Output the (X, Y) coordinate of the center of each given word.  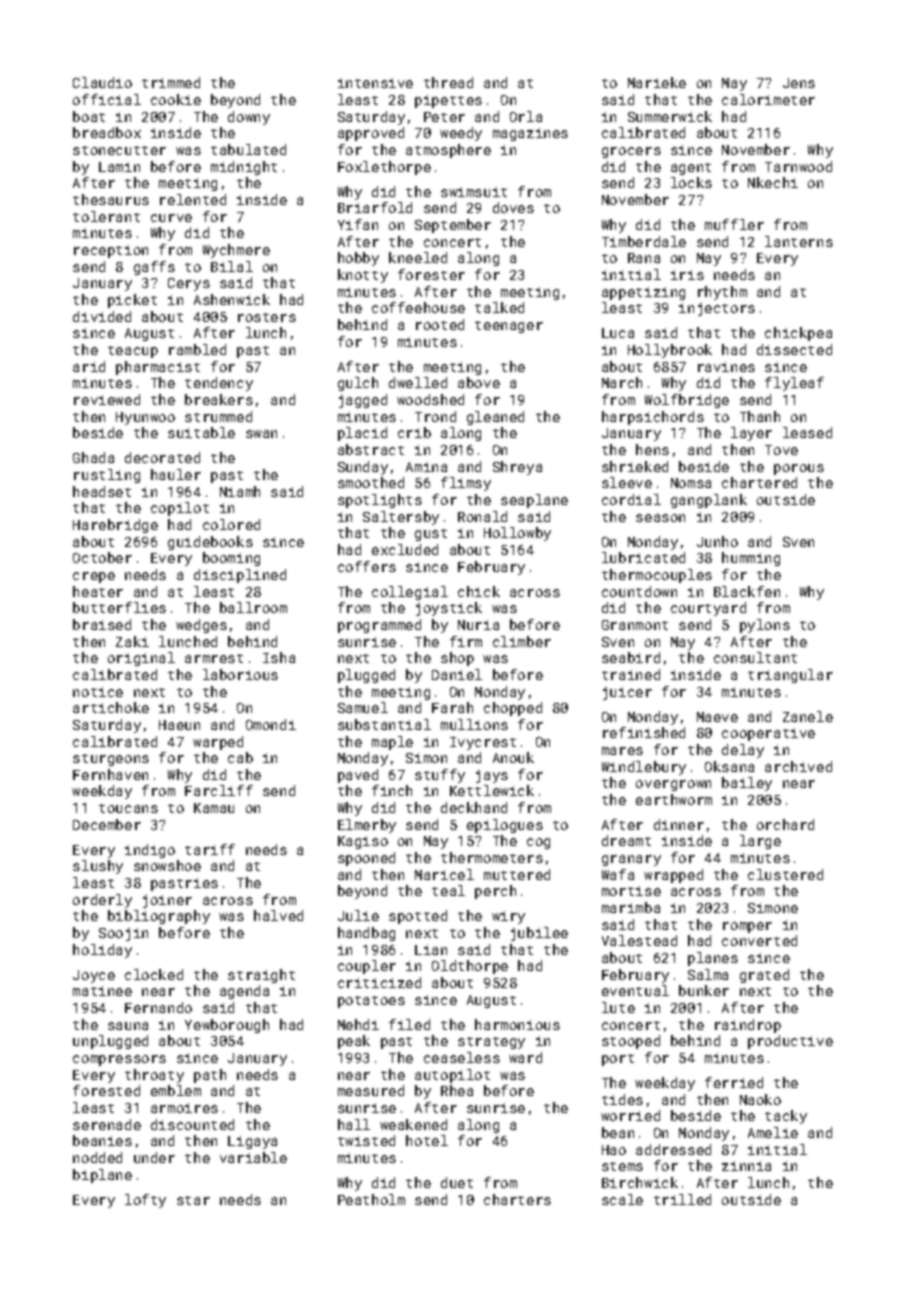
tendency (219, 384)
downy (249, 118)
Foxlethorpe (384, 168)
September (453, 226)
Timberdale (644, 241)
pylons (765, 626)
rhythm (722, 293)
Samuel (363, 707)
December (107, 824)
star (193, 1200)
